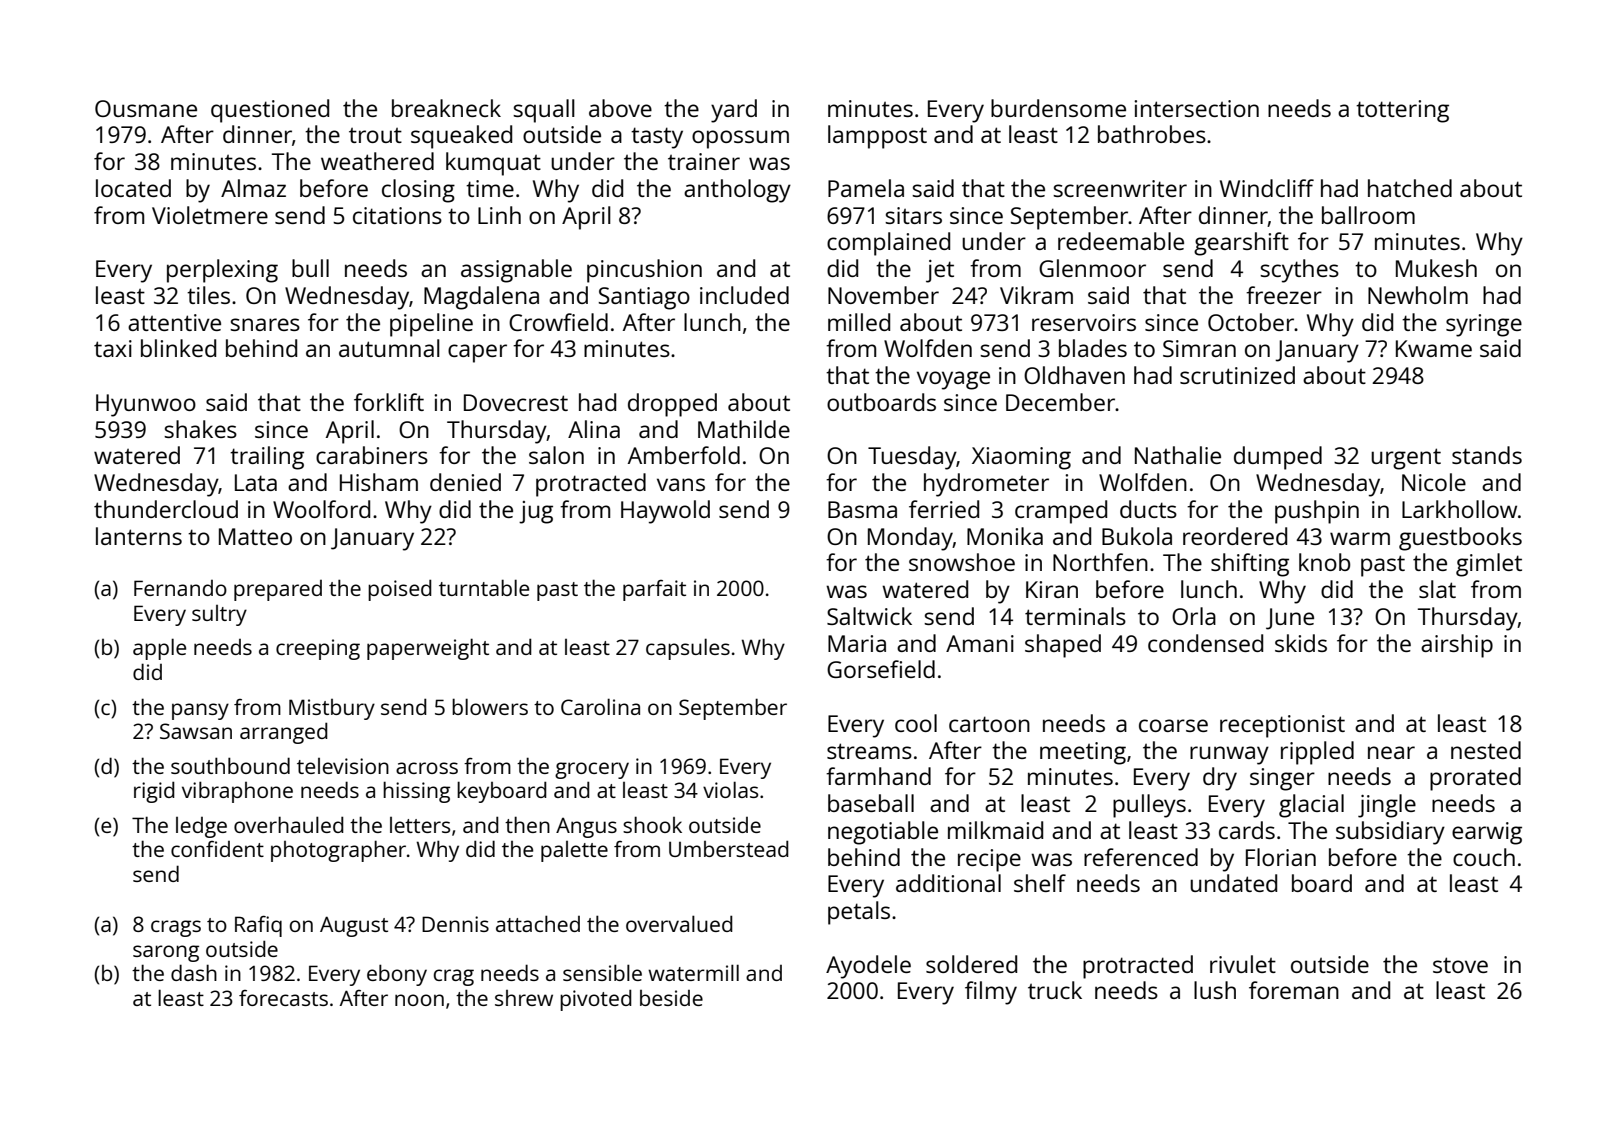 This screenshot has height=1144, width=1617. Describe the element at coordinates (283, 998) in the screenshot. I see `forecasts` at that location.
